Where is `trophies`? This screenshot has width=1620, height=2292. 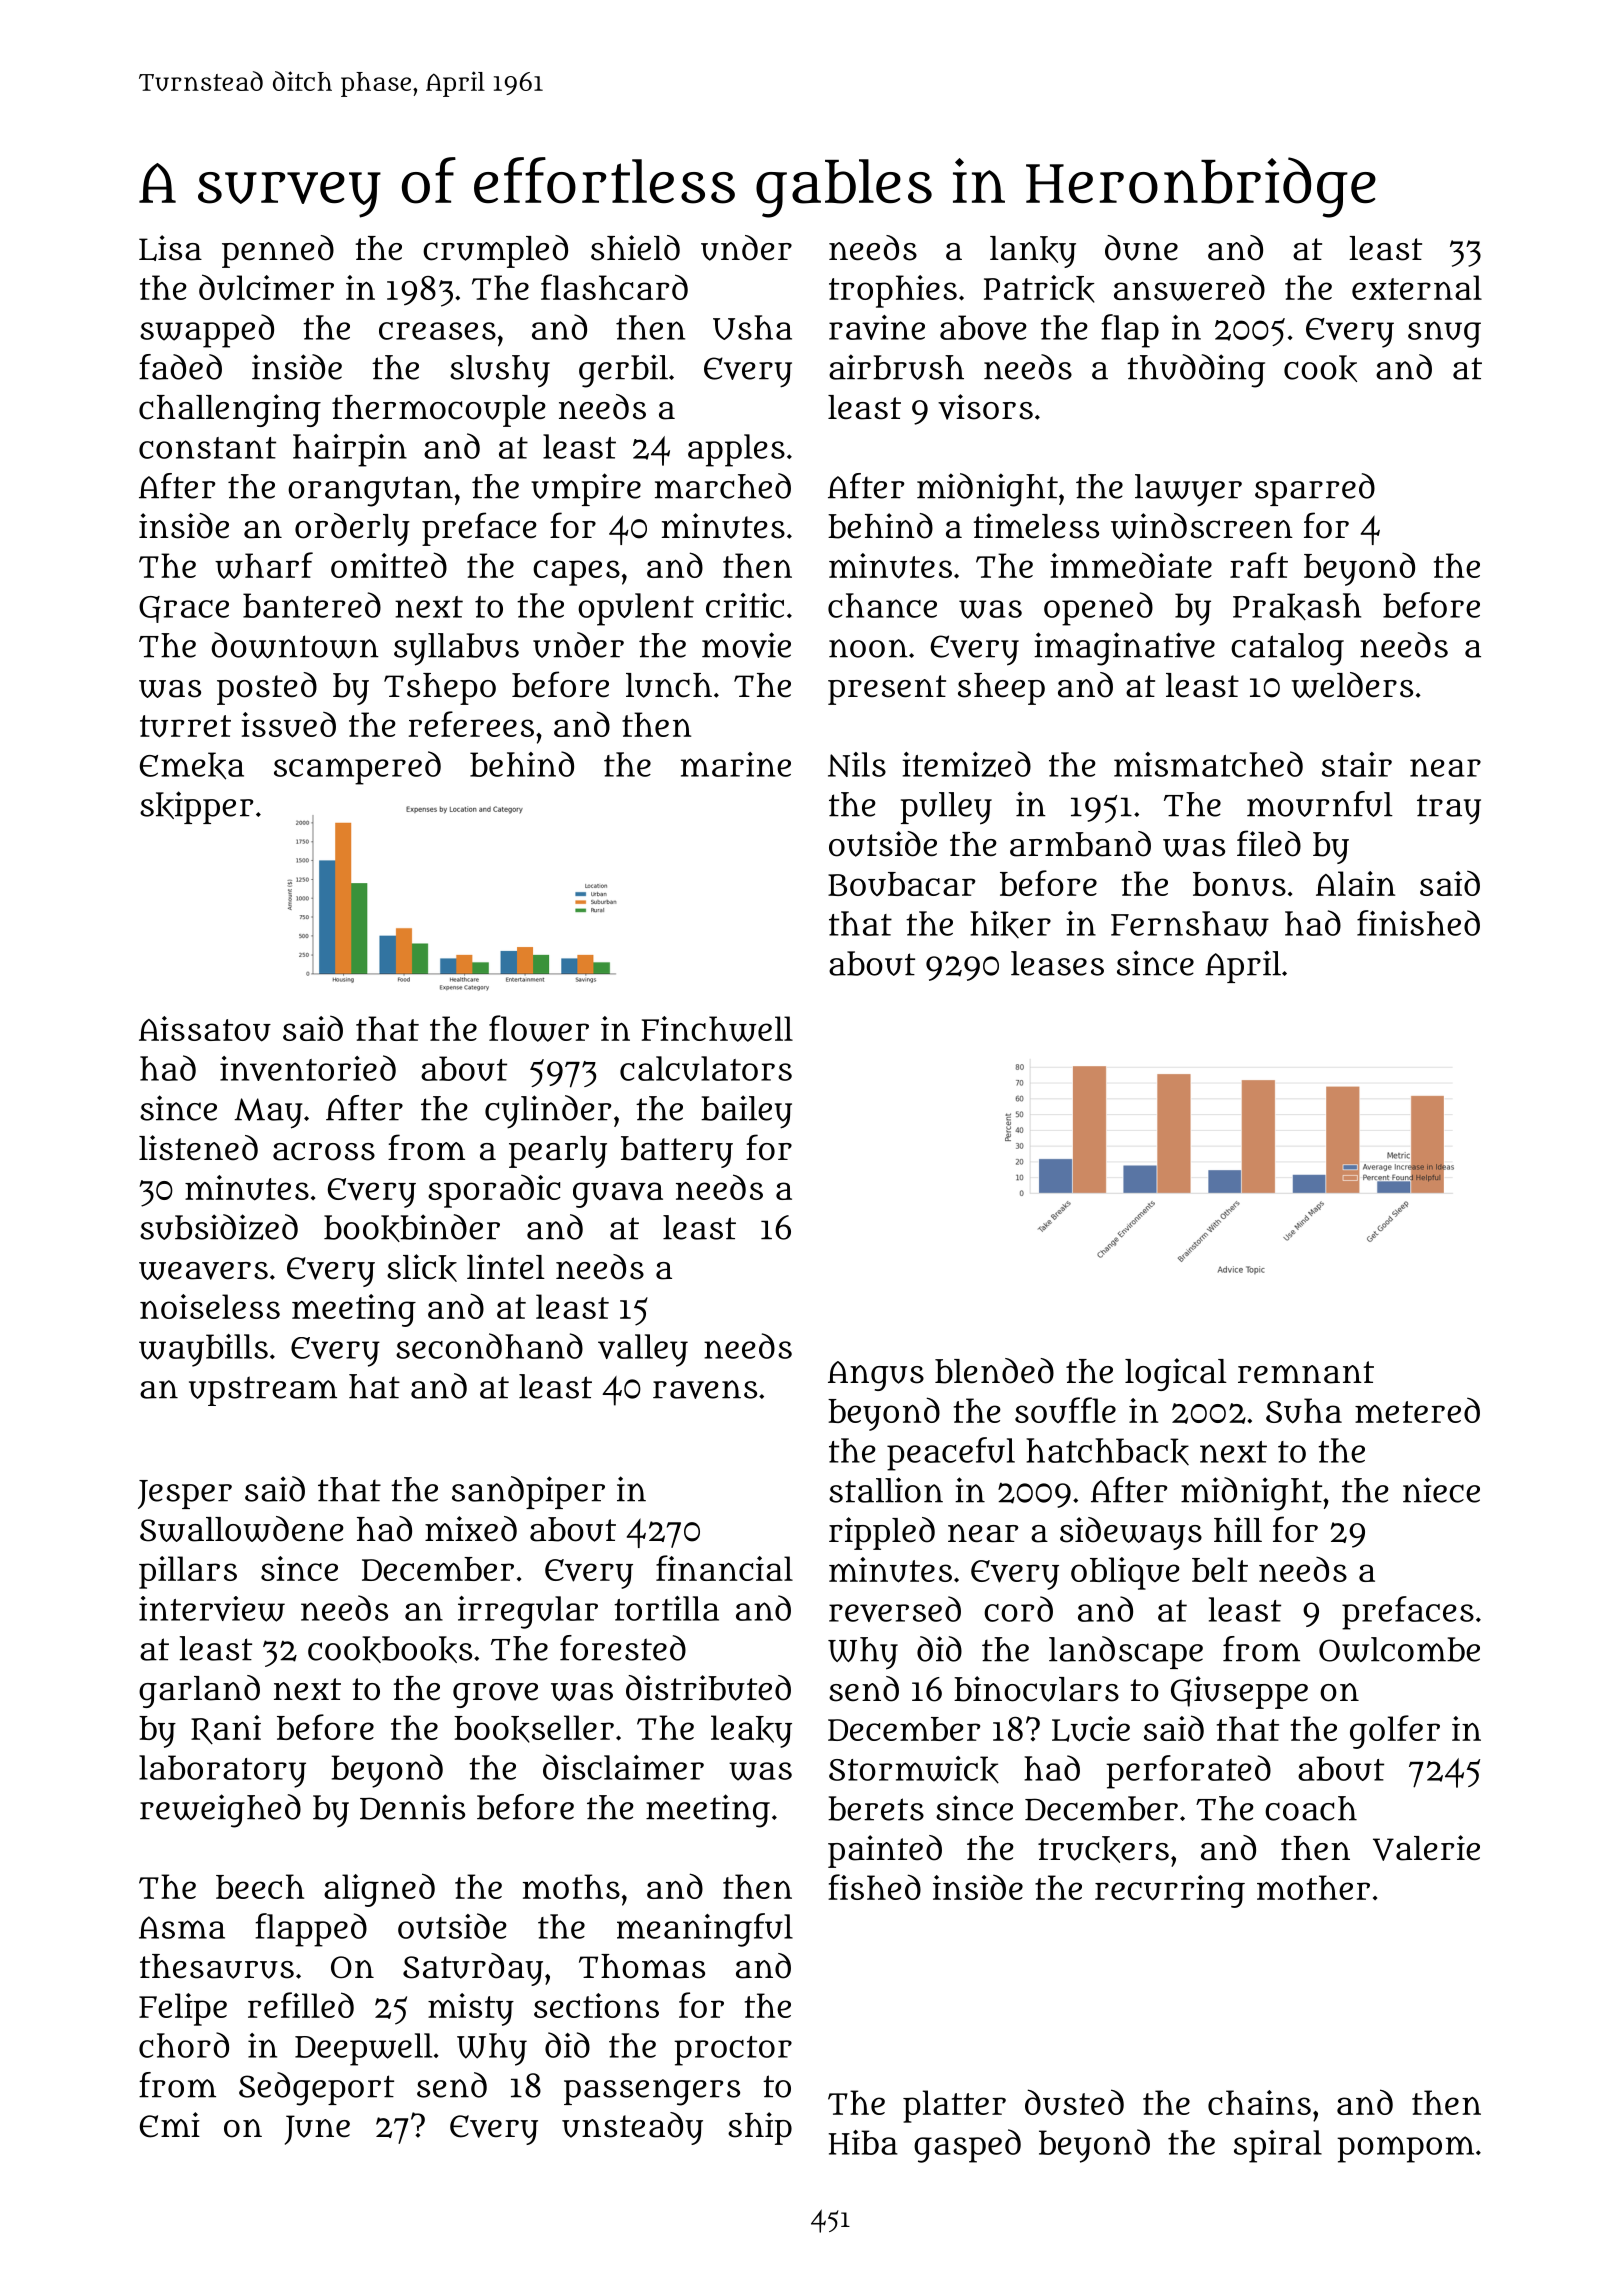 trophies is located at coordinates (893, 291).
